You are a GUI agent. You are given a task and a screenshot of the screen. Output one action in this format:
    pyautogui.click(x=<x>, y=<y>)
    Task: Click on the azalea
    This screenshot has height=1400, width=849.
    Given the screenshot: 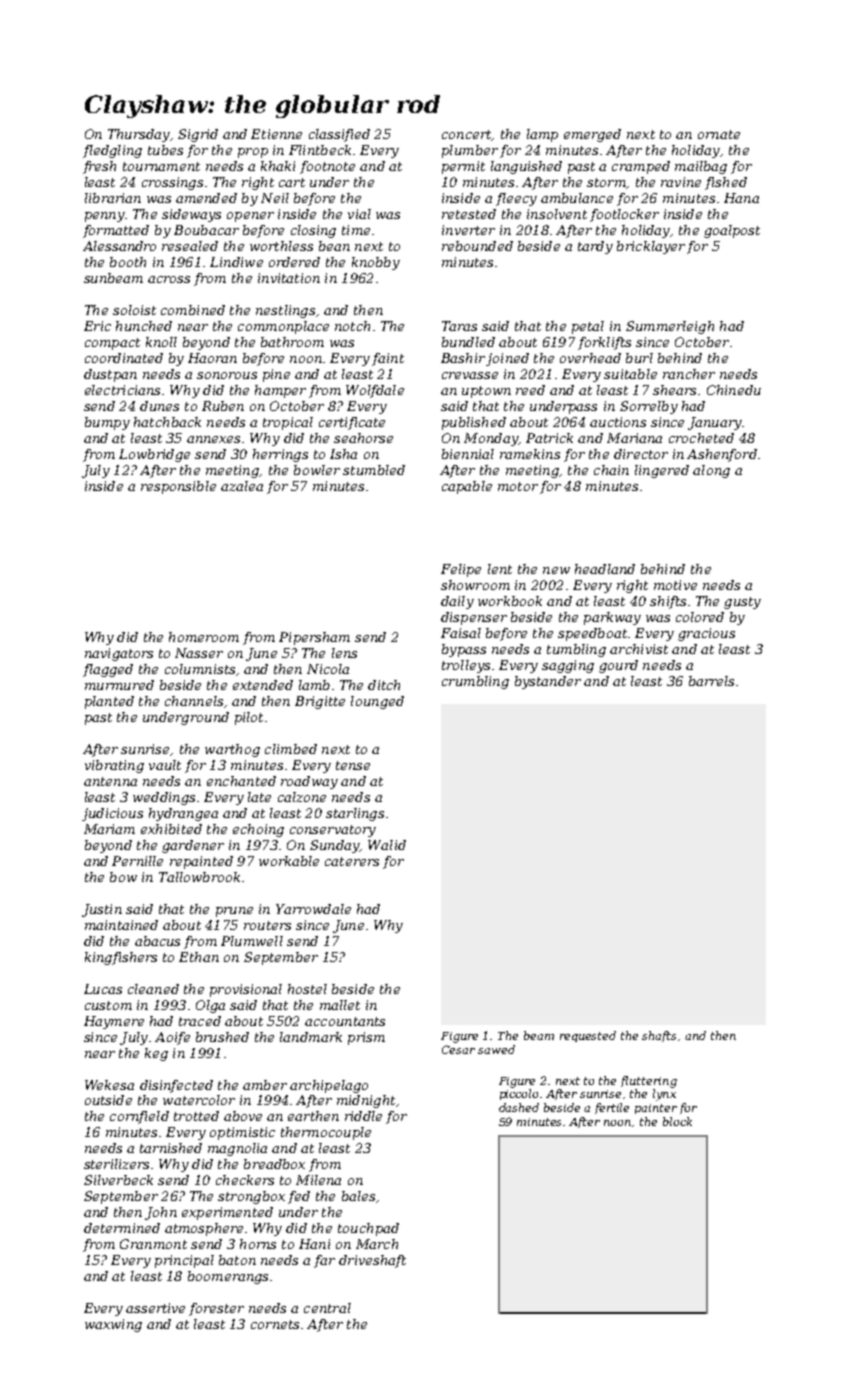 What is the action you would take?
    pyautogui.click(x=242, y=486)
